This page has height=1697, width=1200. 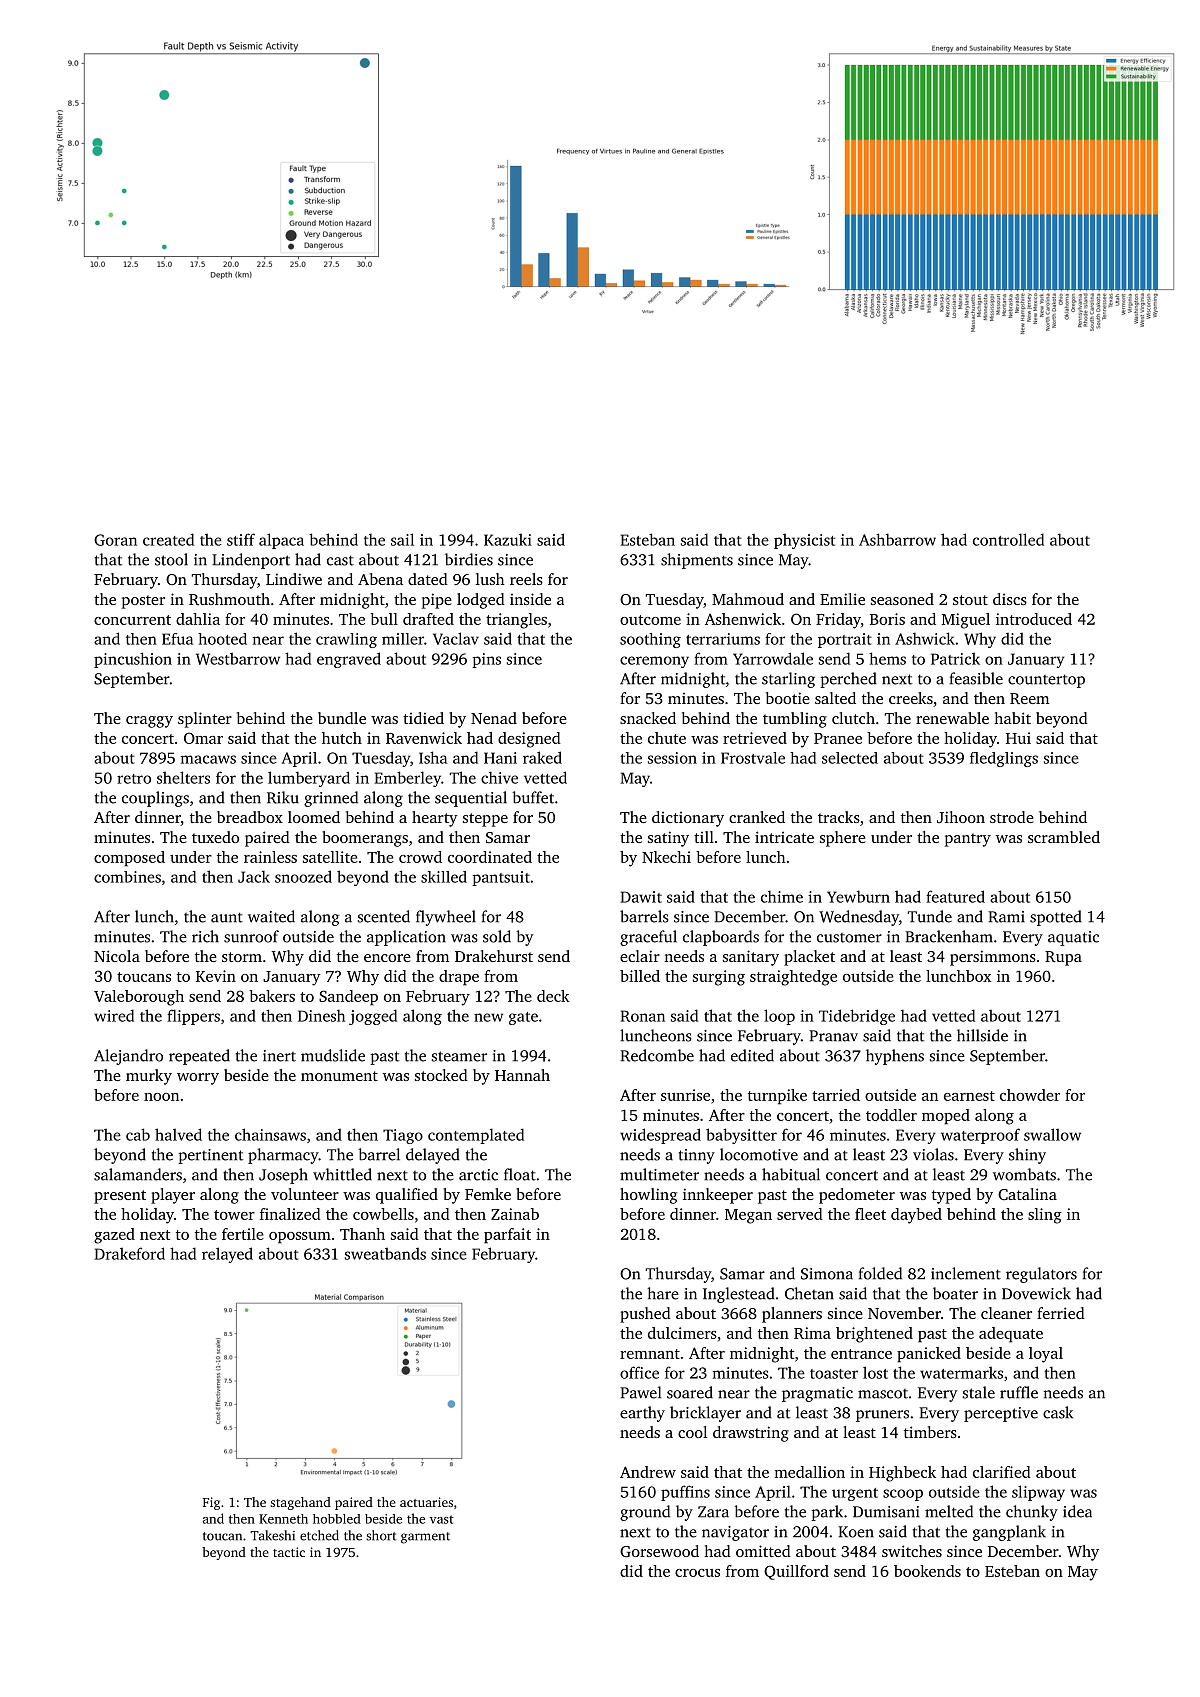 I want to click on howling, so click(x=648, y=1196).
